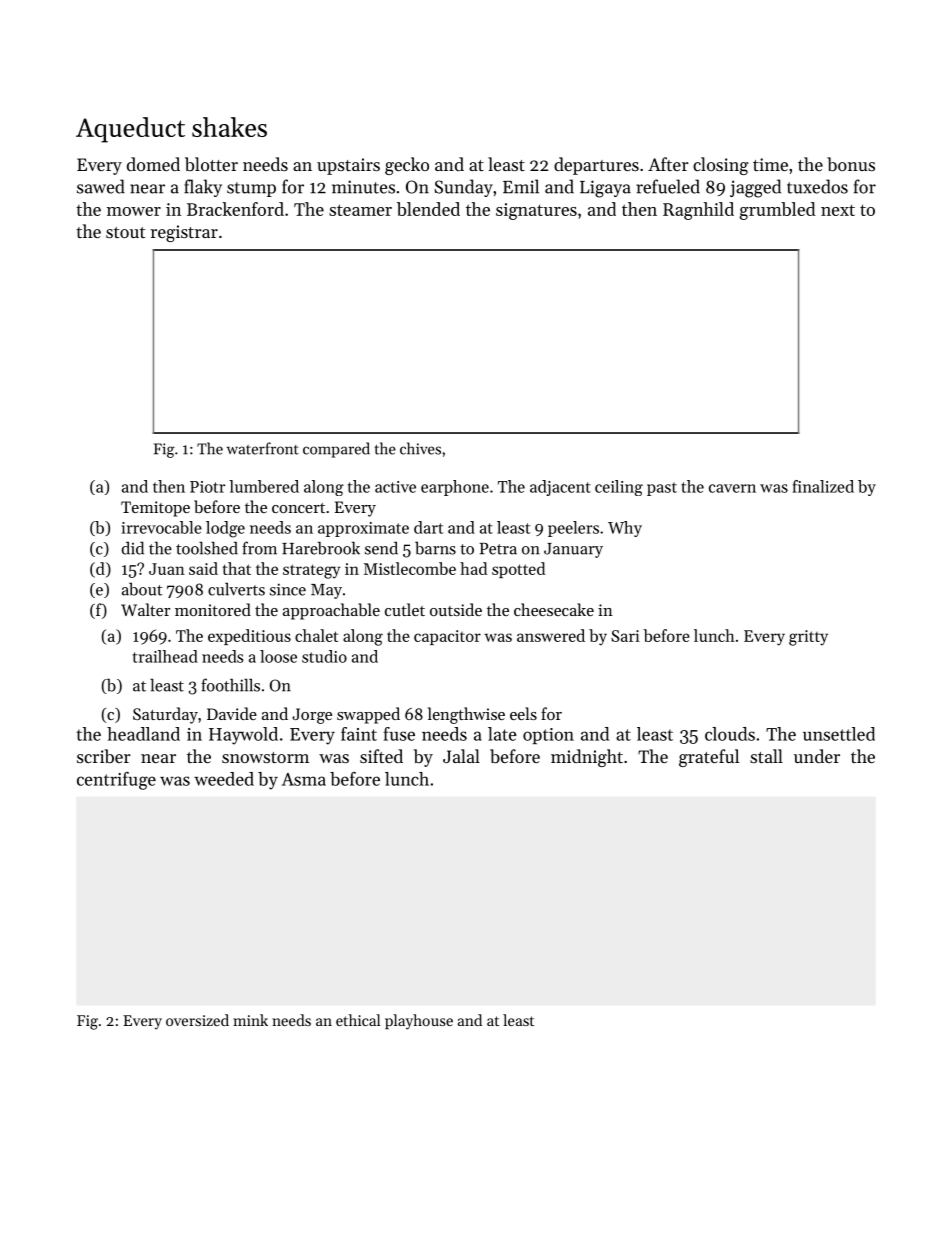  Describe the element at coordinates (698, 211) in the screenshot. I see `Ragnhild` at that location.
